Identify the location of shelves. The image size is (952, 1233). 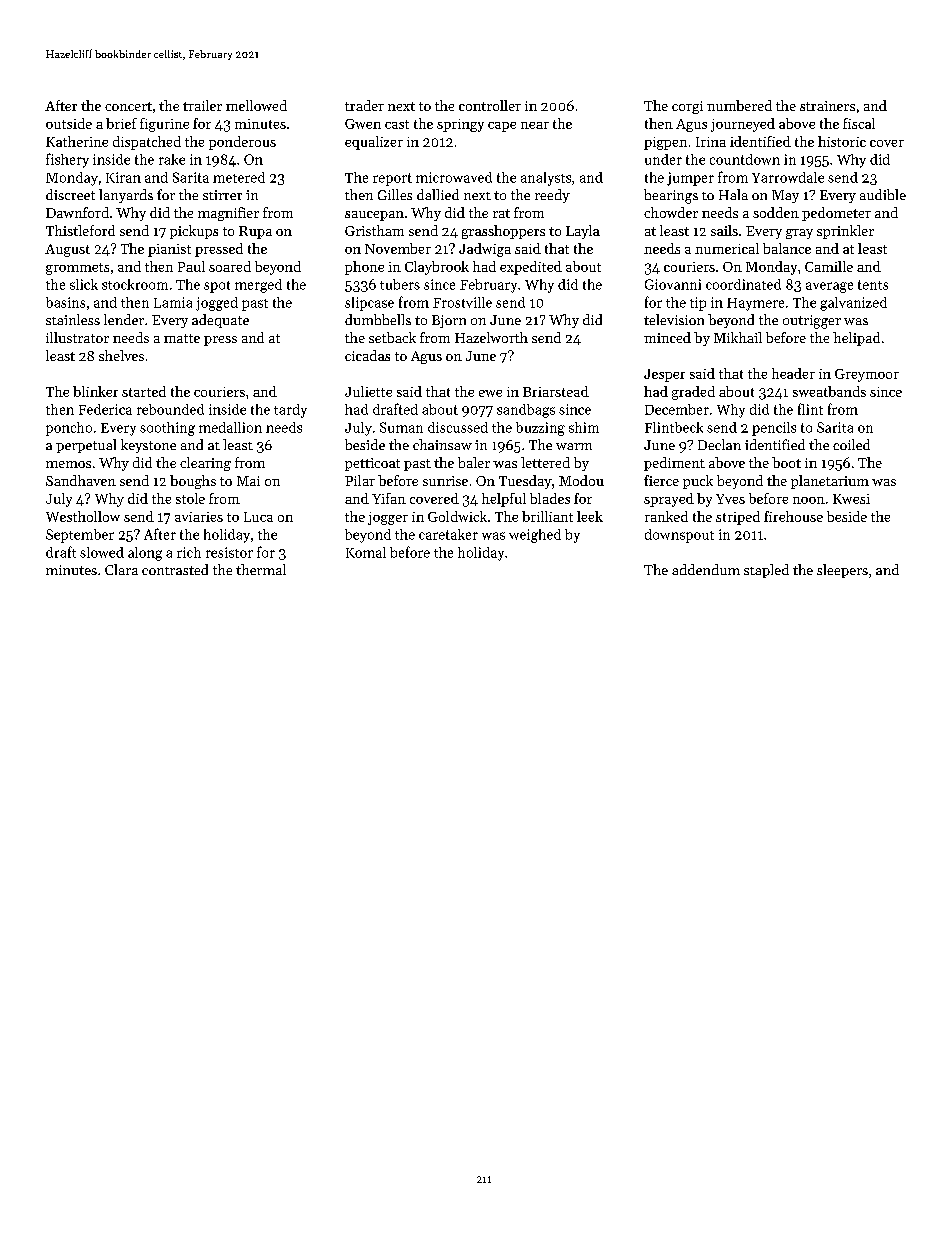
(121, 355).
